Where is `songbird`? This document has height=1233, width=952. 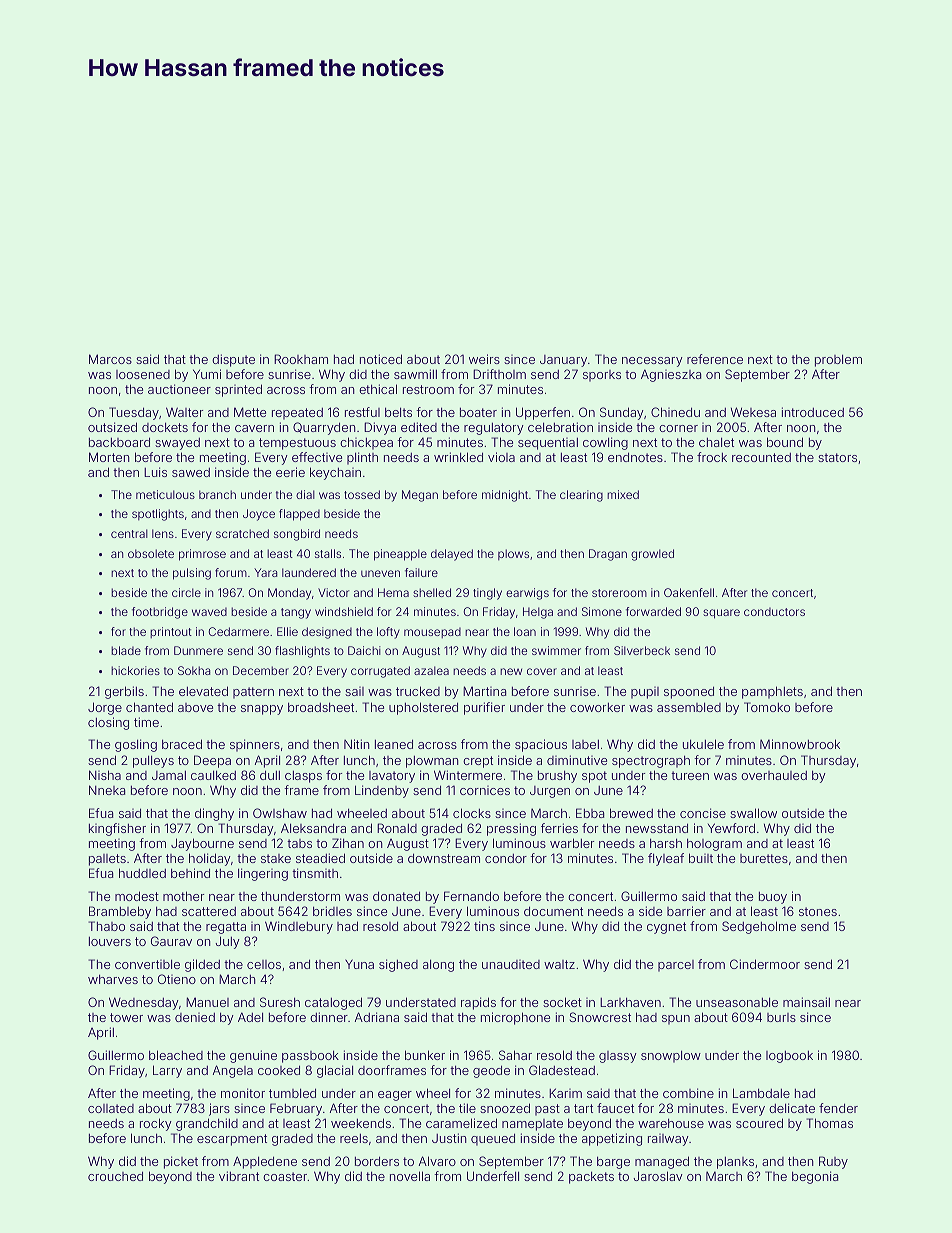
songbird is located at coordinates (297, 535).
